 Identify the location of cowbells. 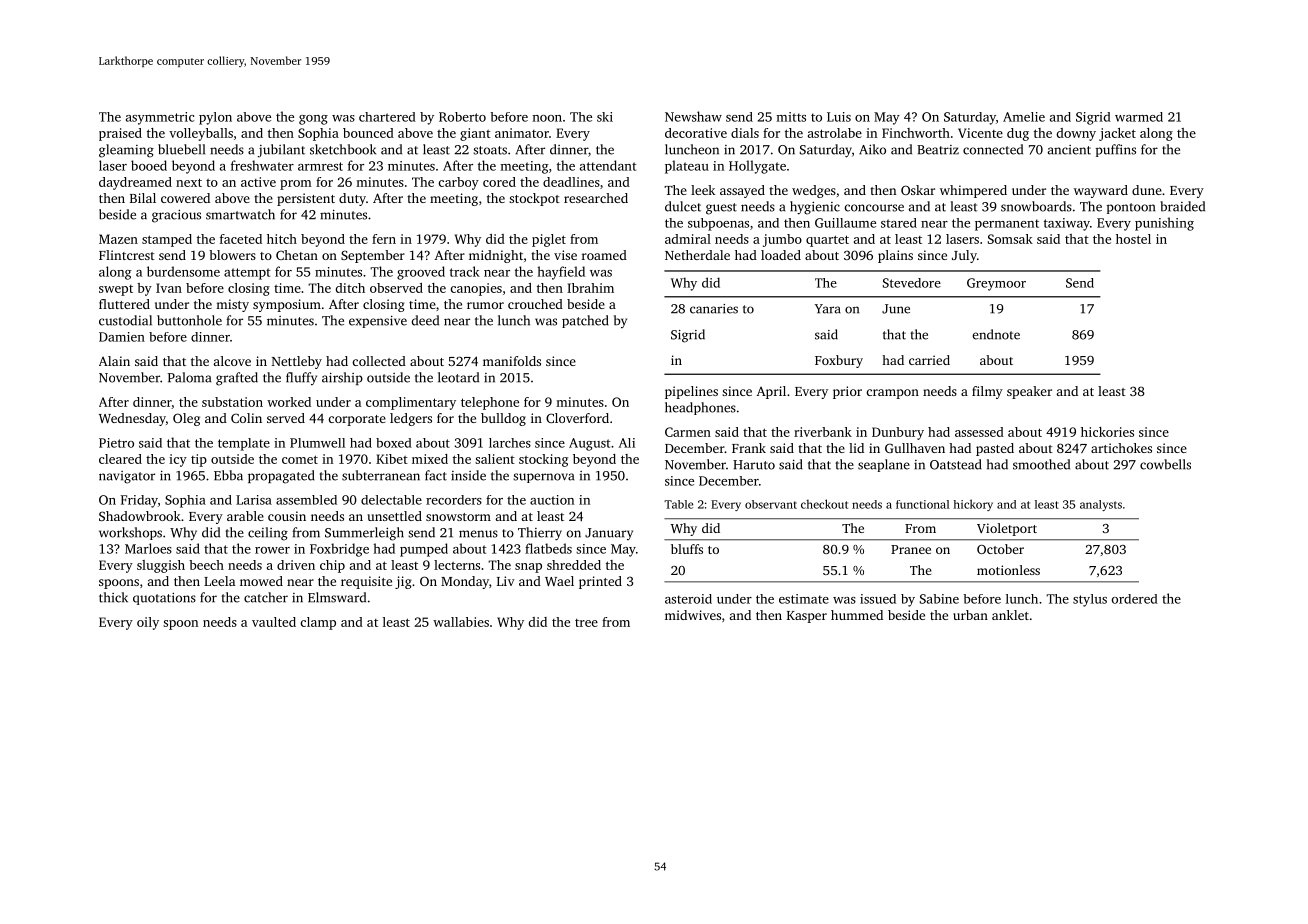
(1165, 464).
